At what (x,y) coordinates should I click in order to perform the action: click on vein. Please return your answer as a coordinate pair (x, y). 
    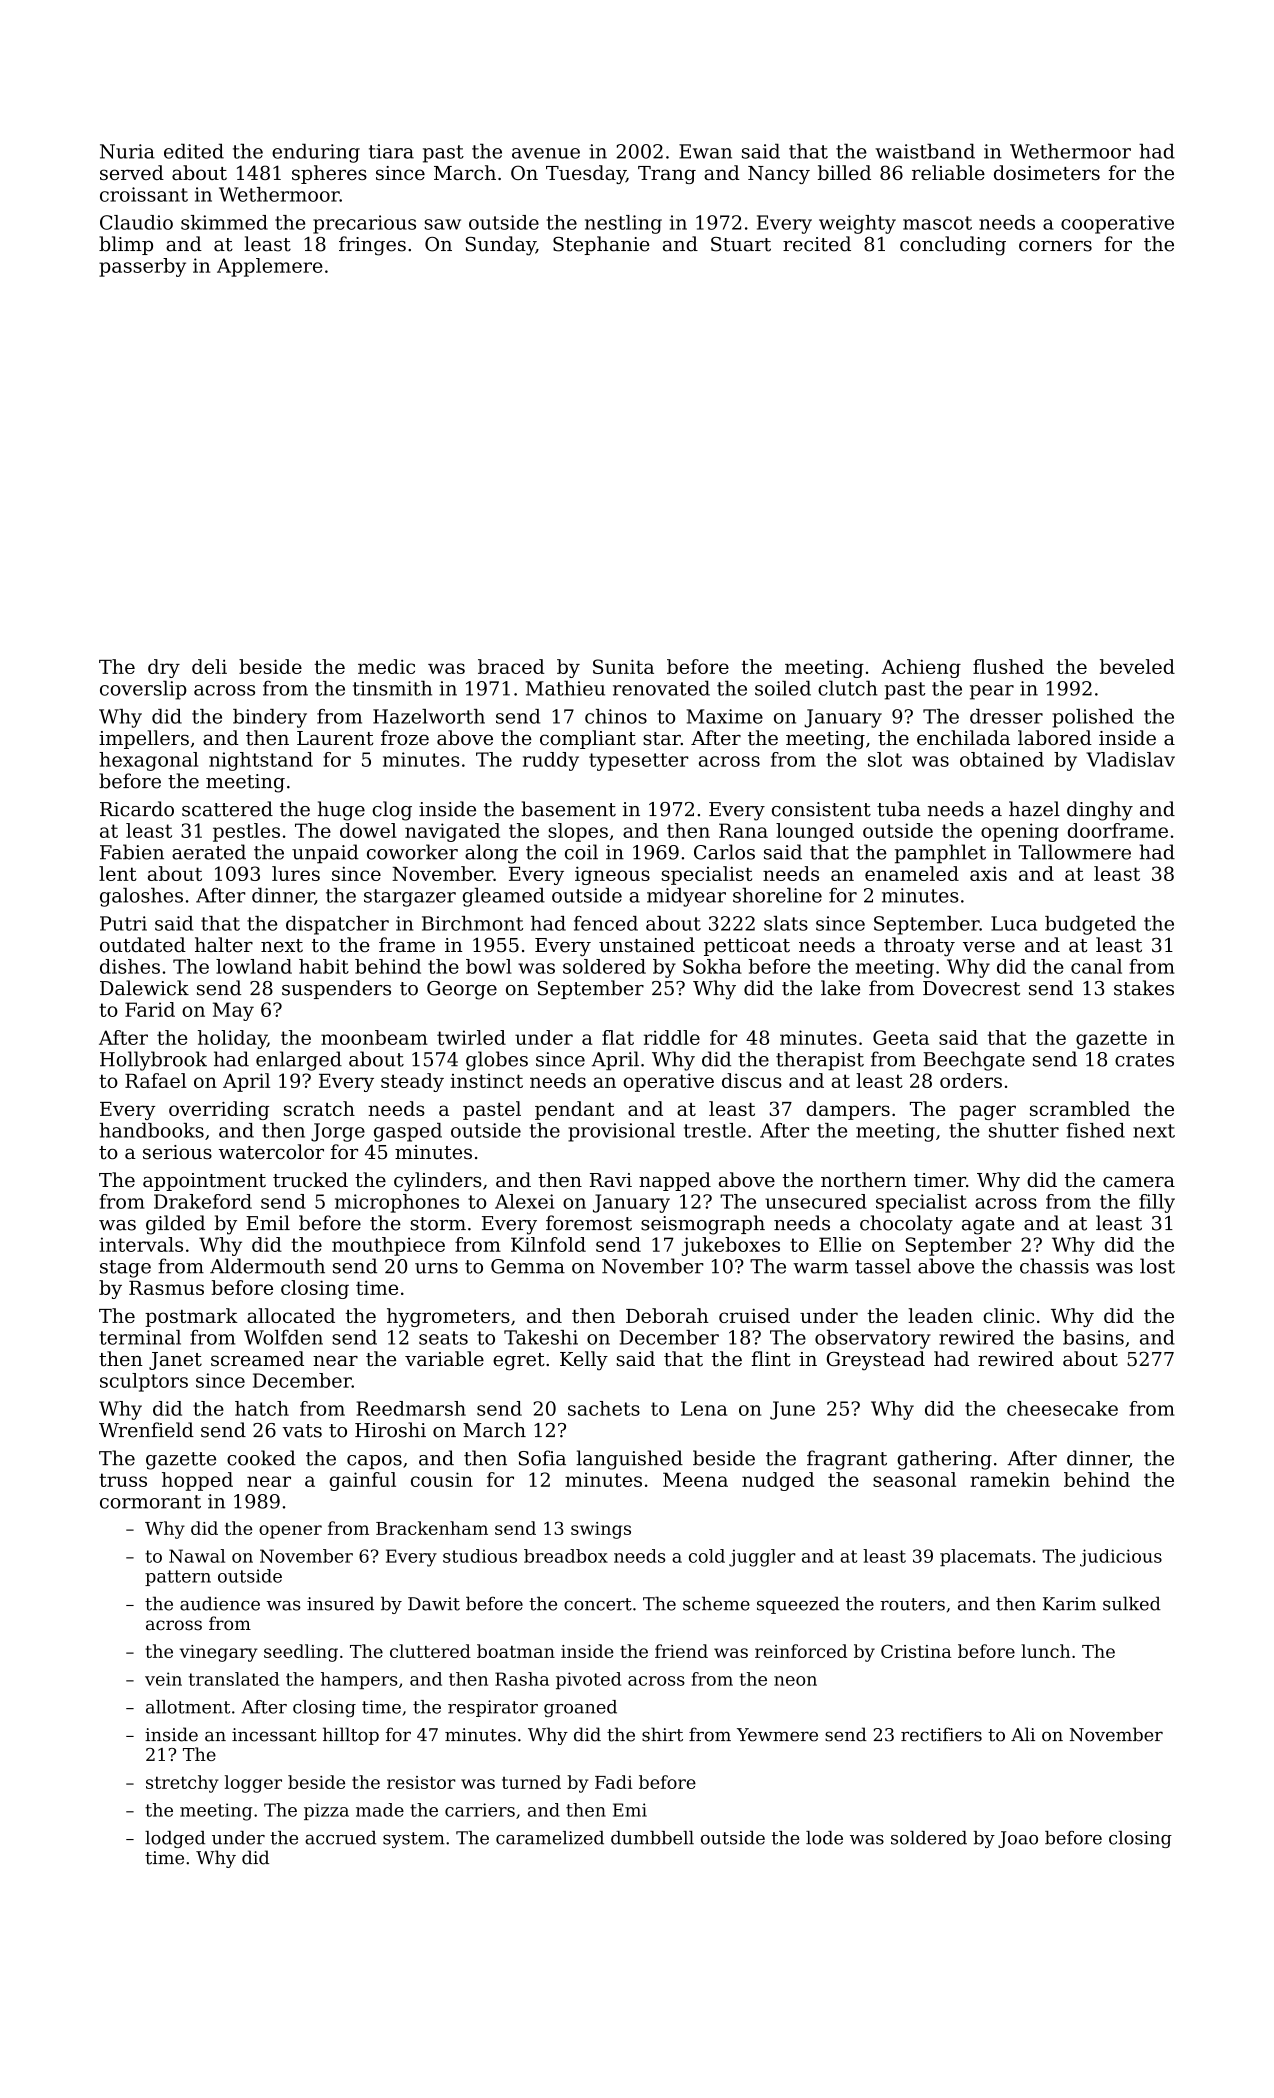
    Looking at the image, I should click on (163, 1679).
